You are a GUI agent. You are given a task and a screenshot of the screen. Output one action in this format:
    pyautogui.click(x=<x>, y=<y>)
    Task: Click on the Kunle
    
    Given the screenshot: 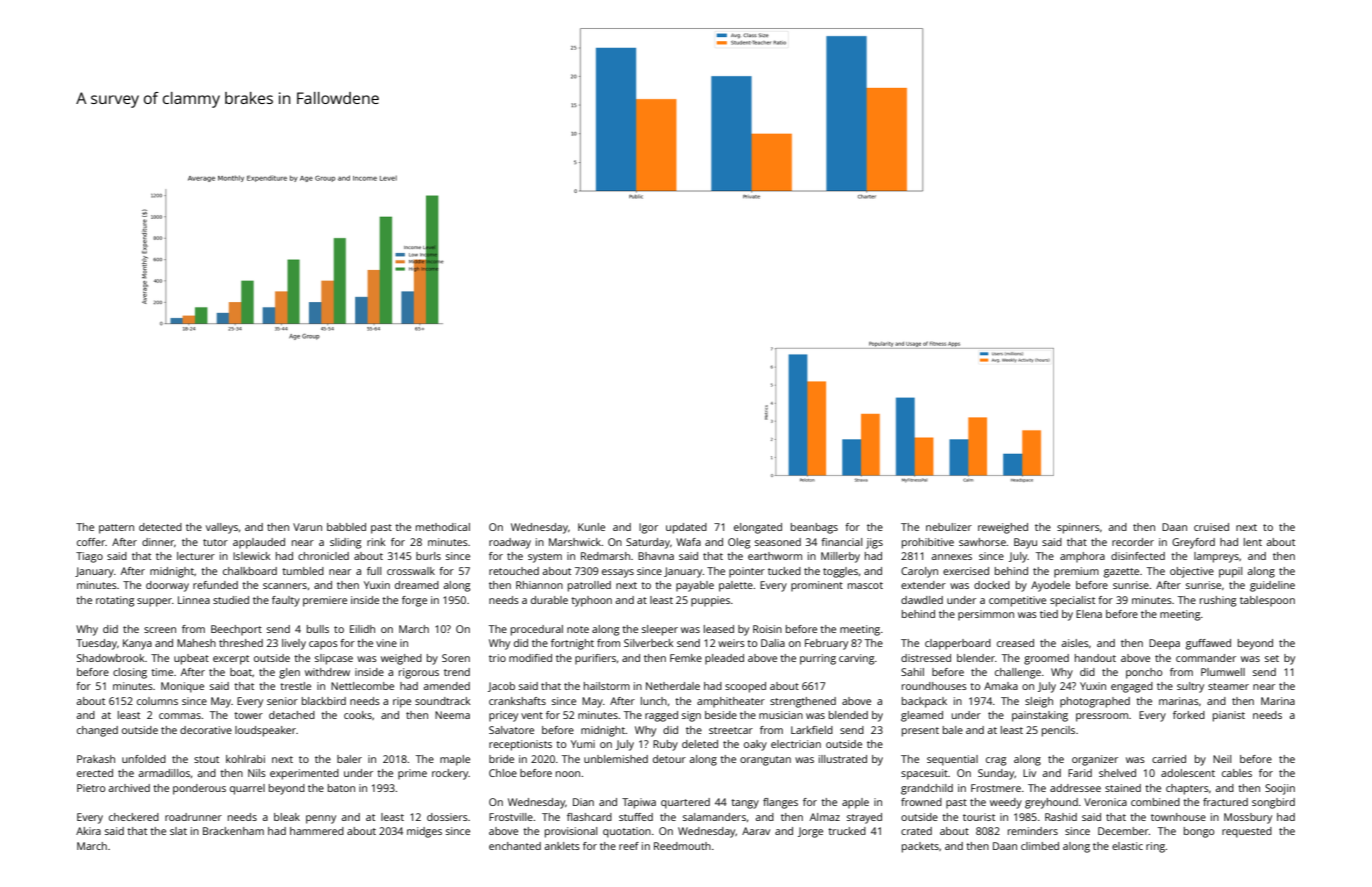 What is the action you would take?
    pyautogui.click(x=591, y=527)
